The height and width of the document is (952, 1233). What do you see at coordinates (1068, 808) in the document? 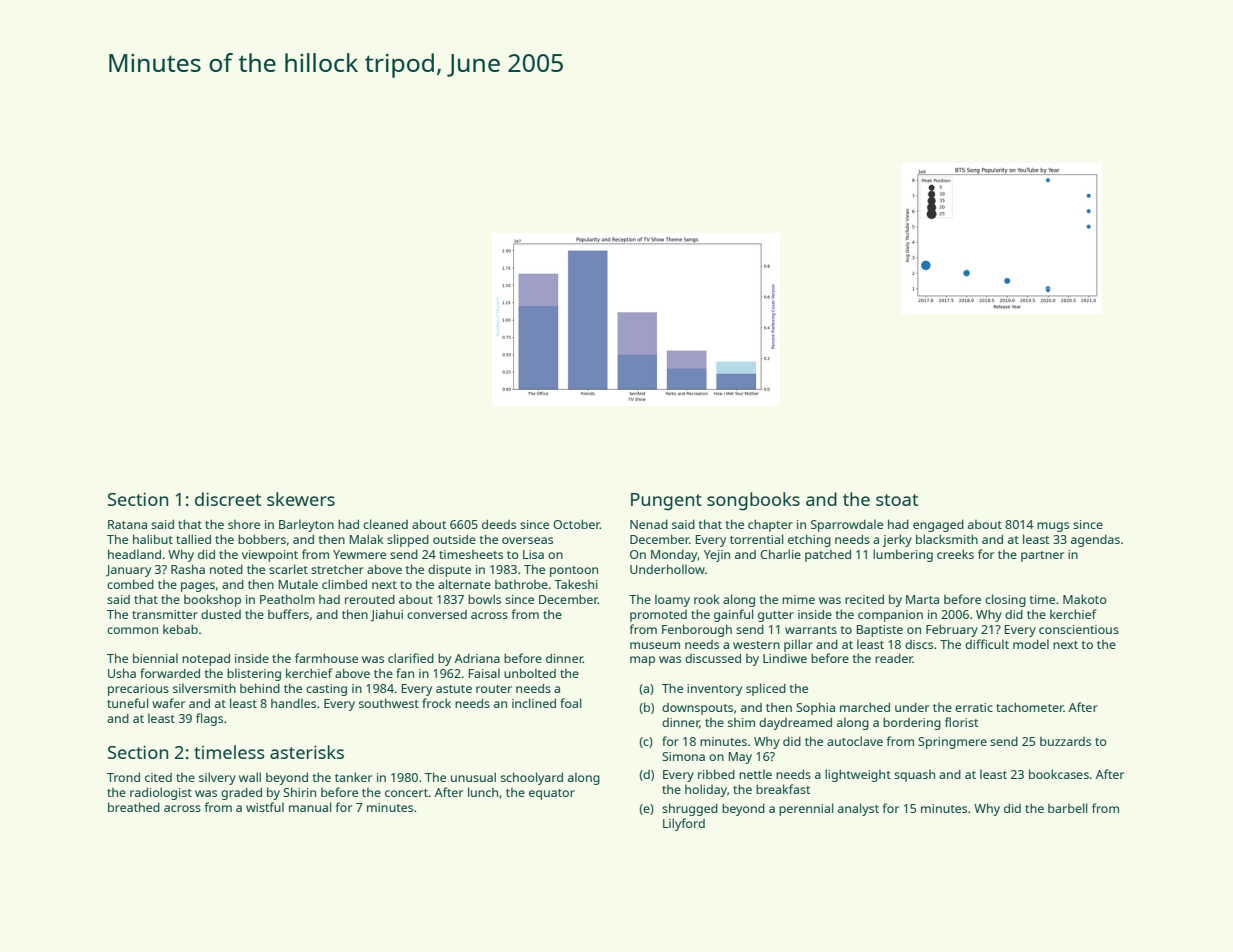
I see `barbell` at bounding box center [1068, 808].
